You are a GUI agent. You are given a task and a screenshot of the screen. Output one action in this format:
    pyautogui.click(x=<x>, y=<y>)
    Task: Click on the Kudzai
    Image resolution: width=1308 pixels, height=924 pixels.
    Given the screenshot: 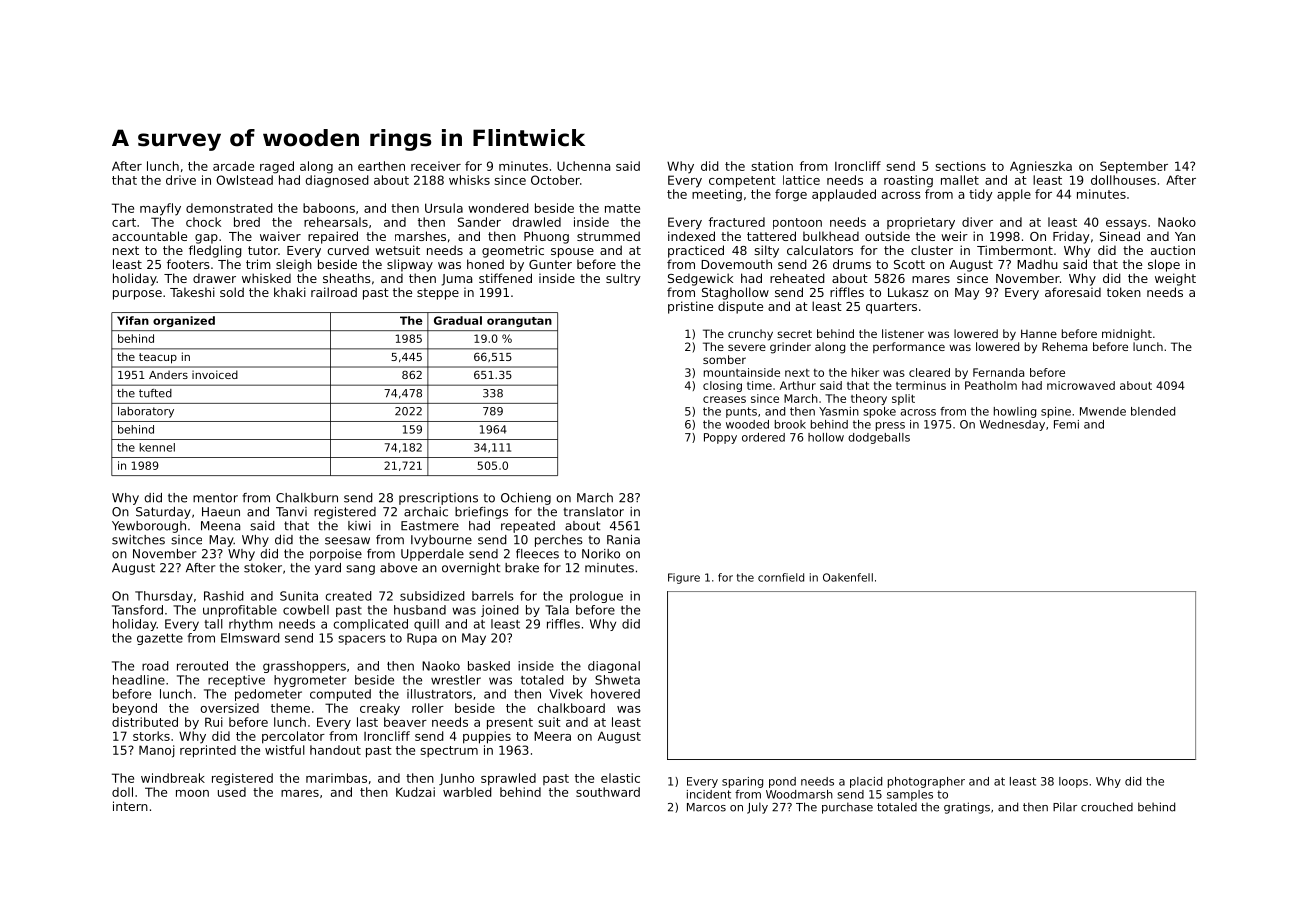 What is the action you would take?
    pyautogui.click(x=415, y=792)
